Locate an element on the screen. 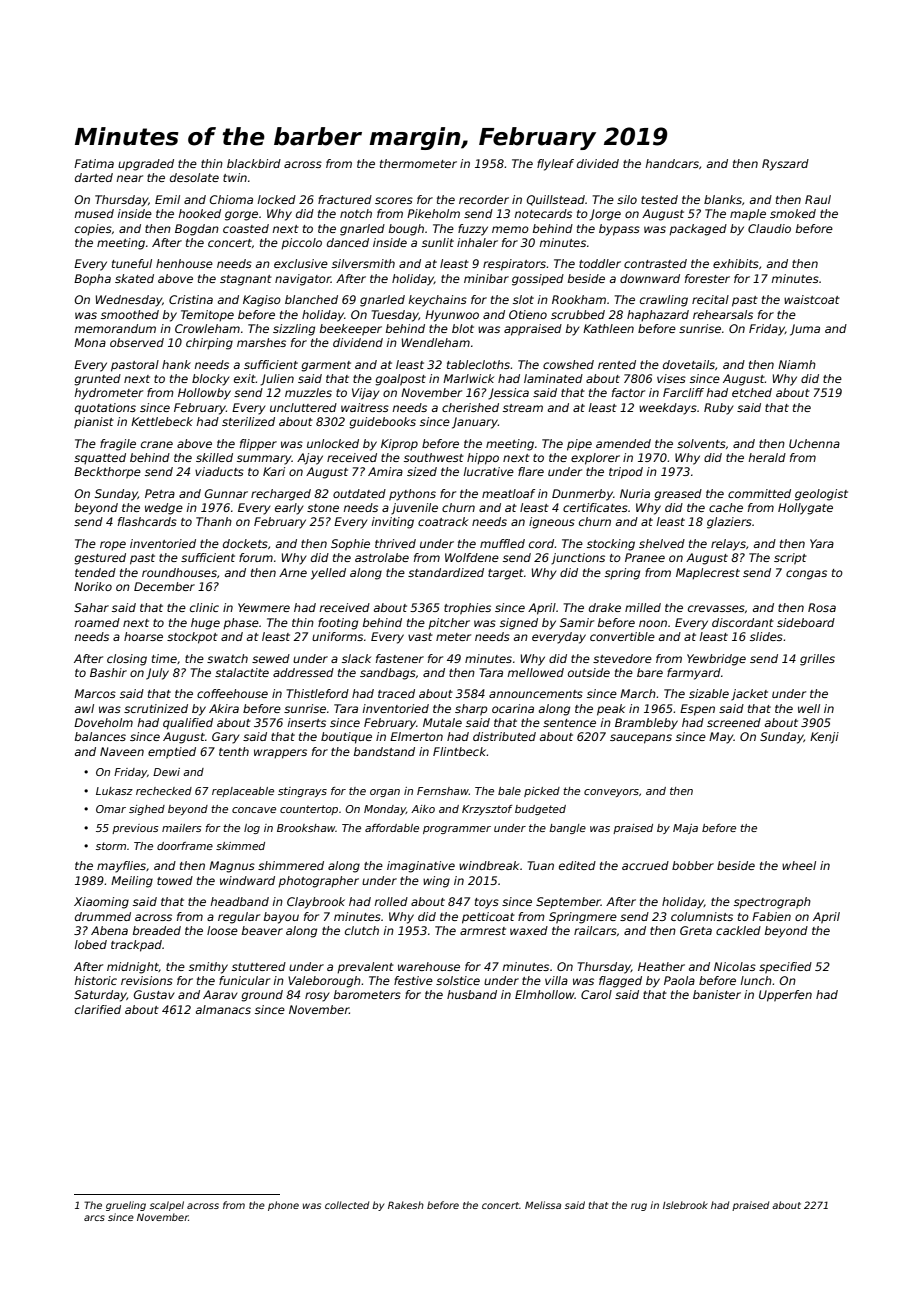 The width and height of the screenshot is (924, 1308). previous is located at coordinates (135, 829).
